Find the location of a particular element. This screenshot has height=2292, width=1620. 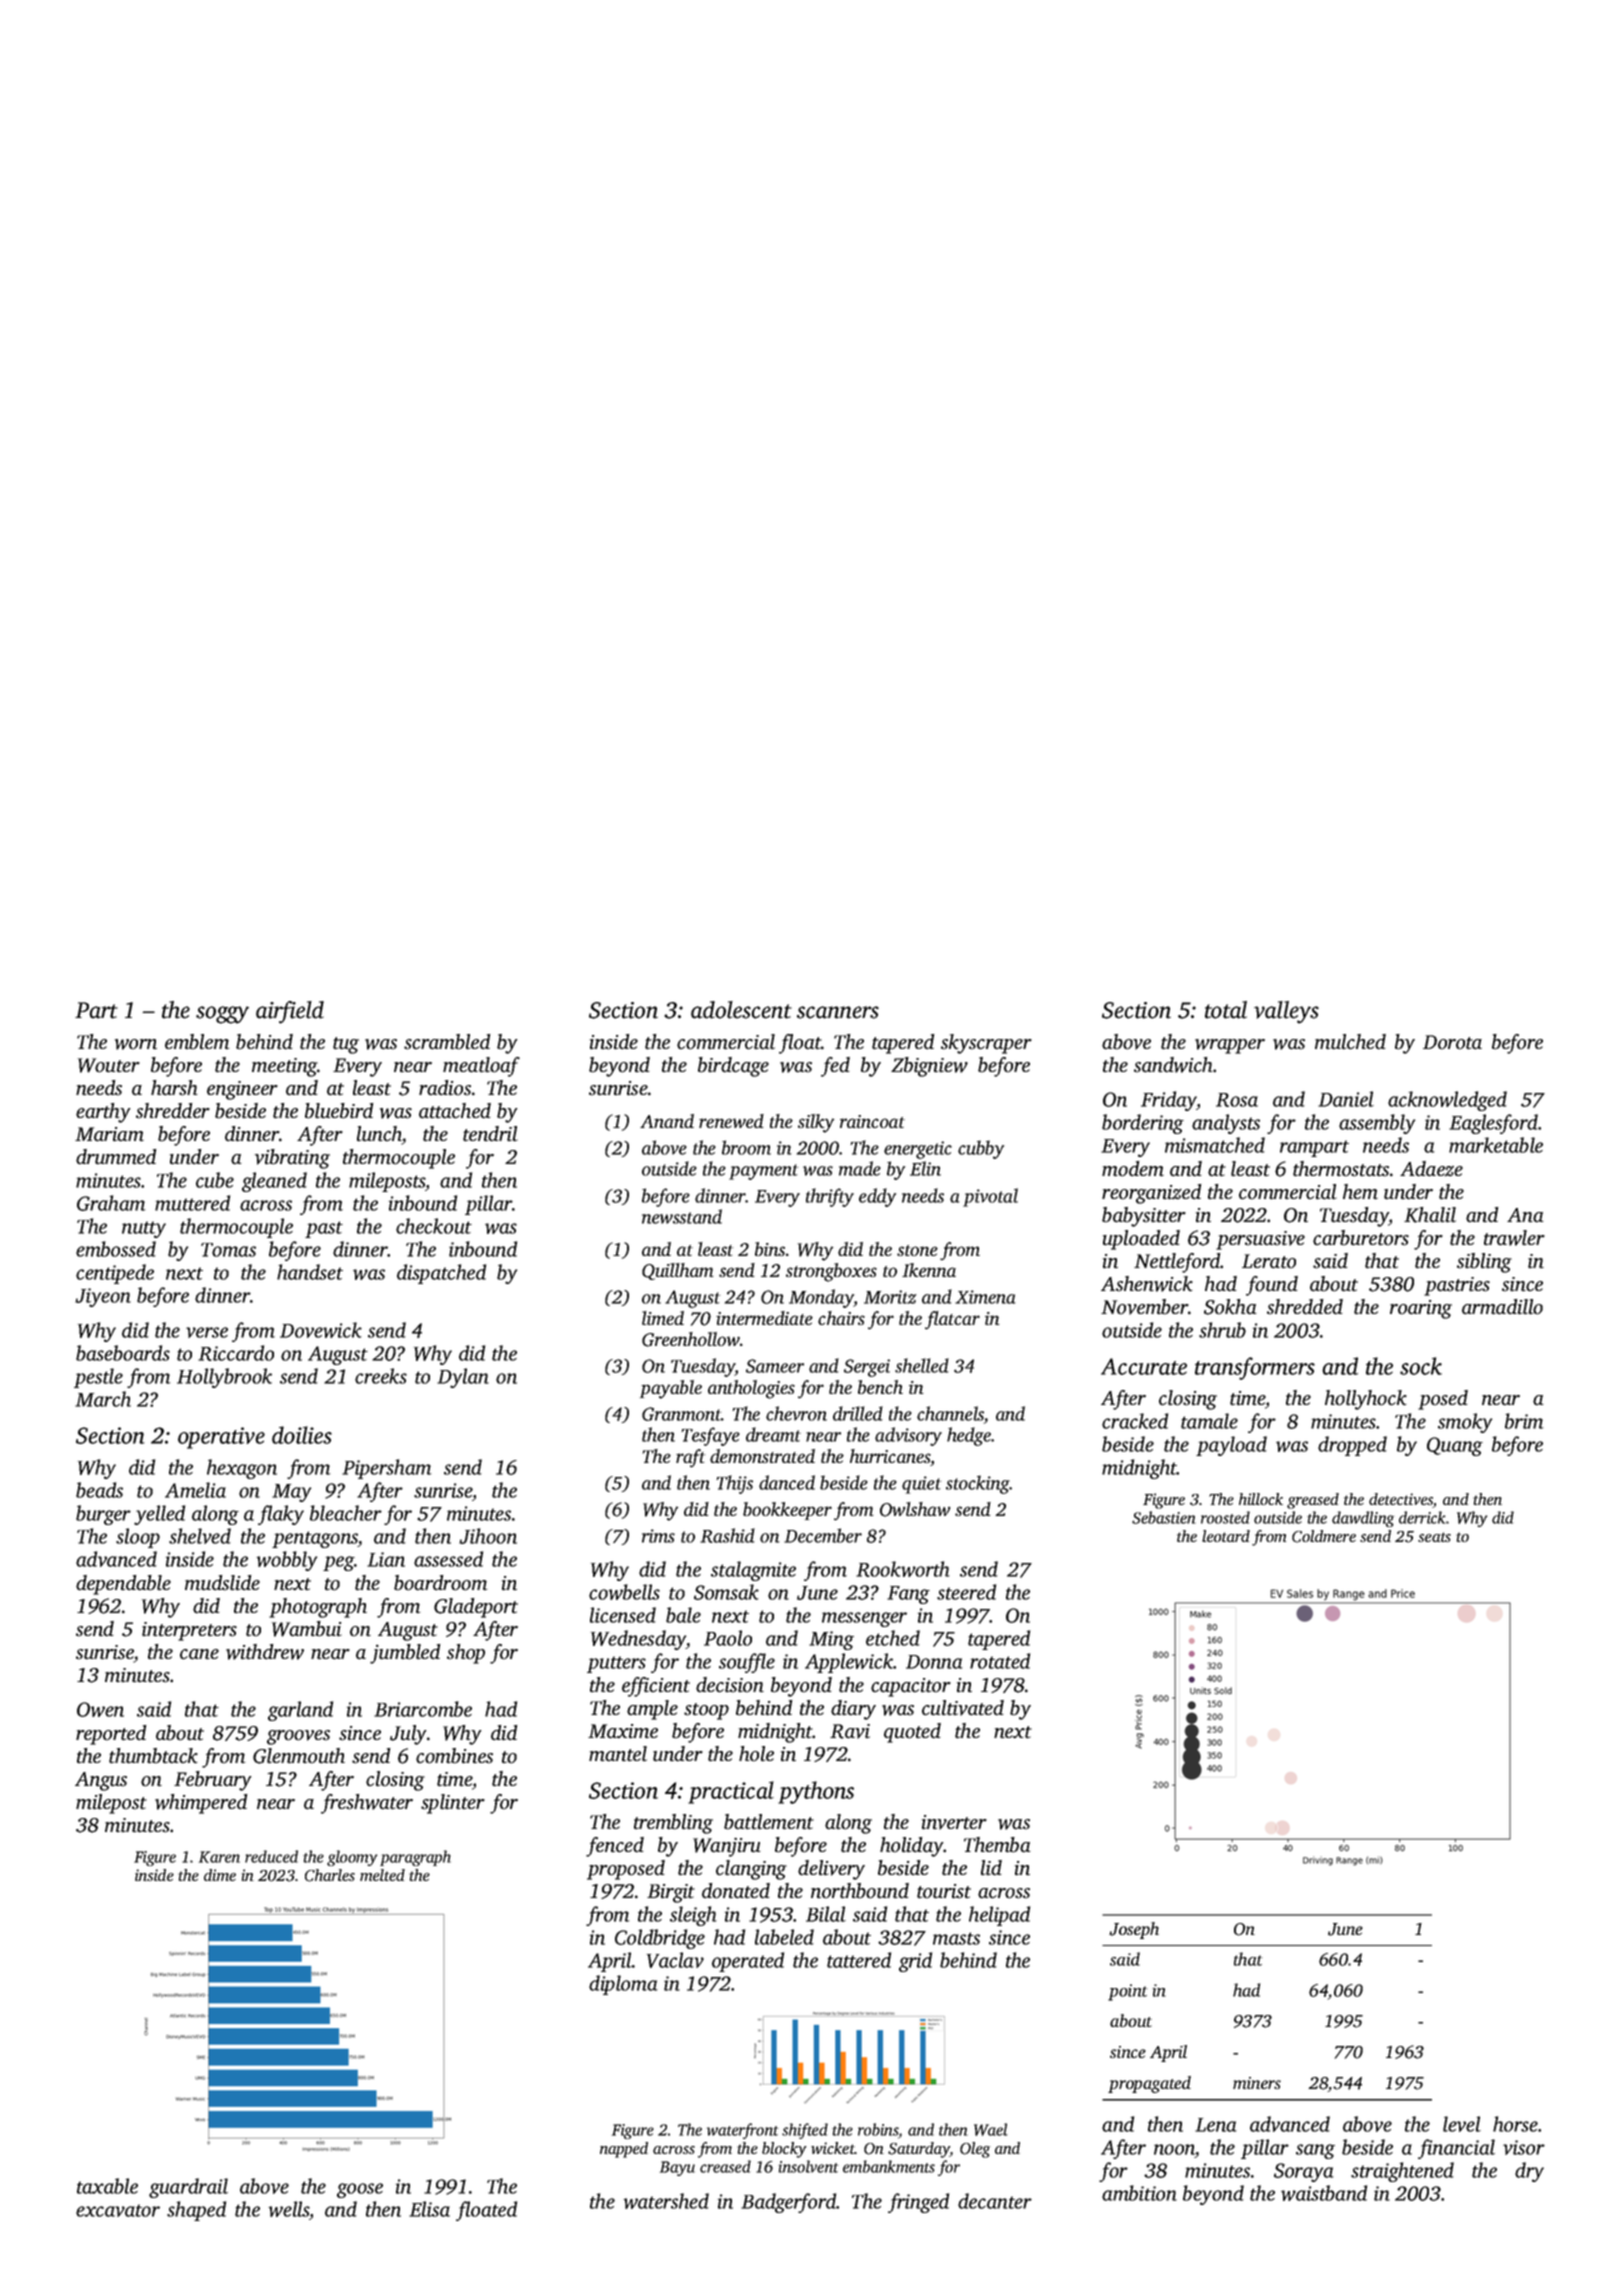

cubby is located at coordinates (981, 1149).
